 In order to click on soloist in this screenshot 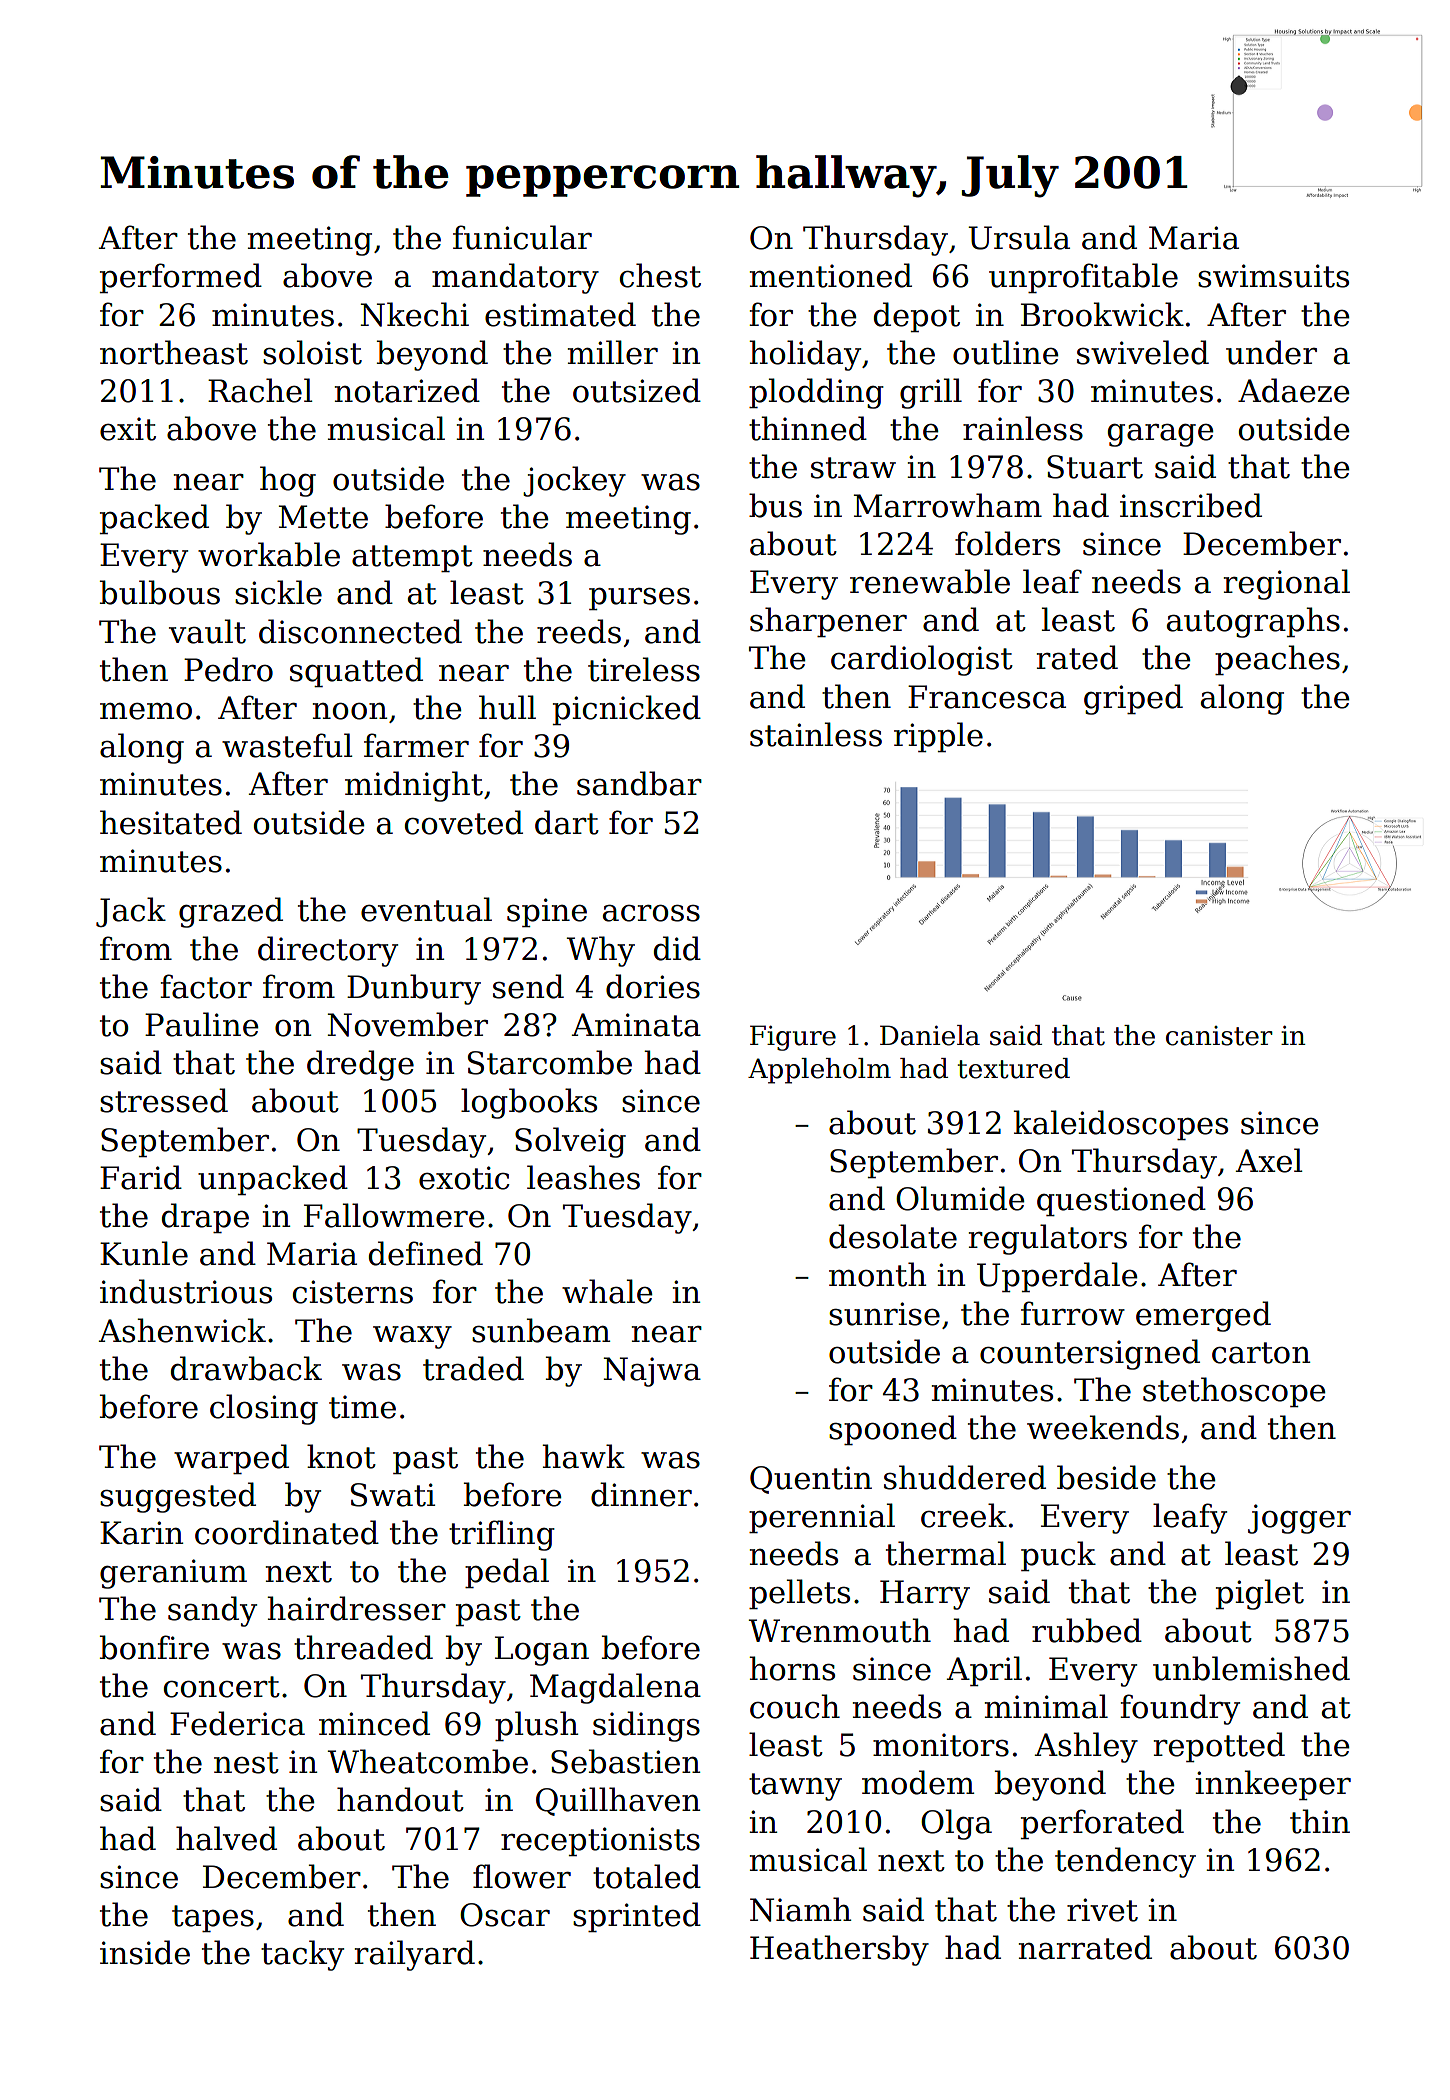, I will do `click(312, 352)`.
